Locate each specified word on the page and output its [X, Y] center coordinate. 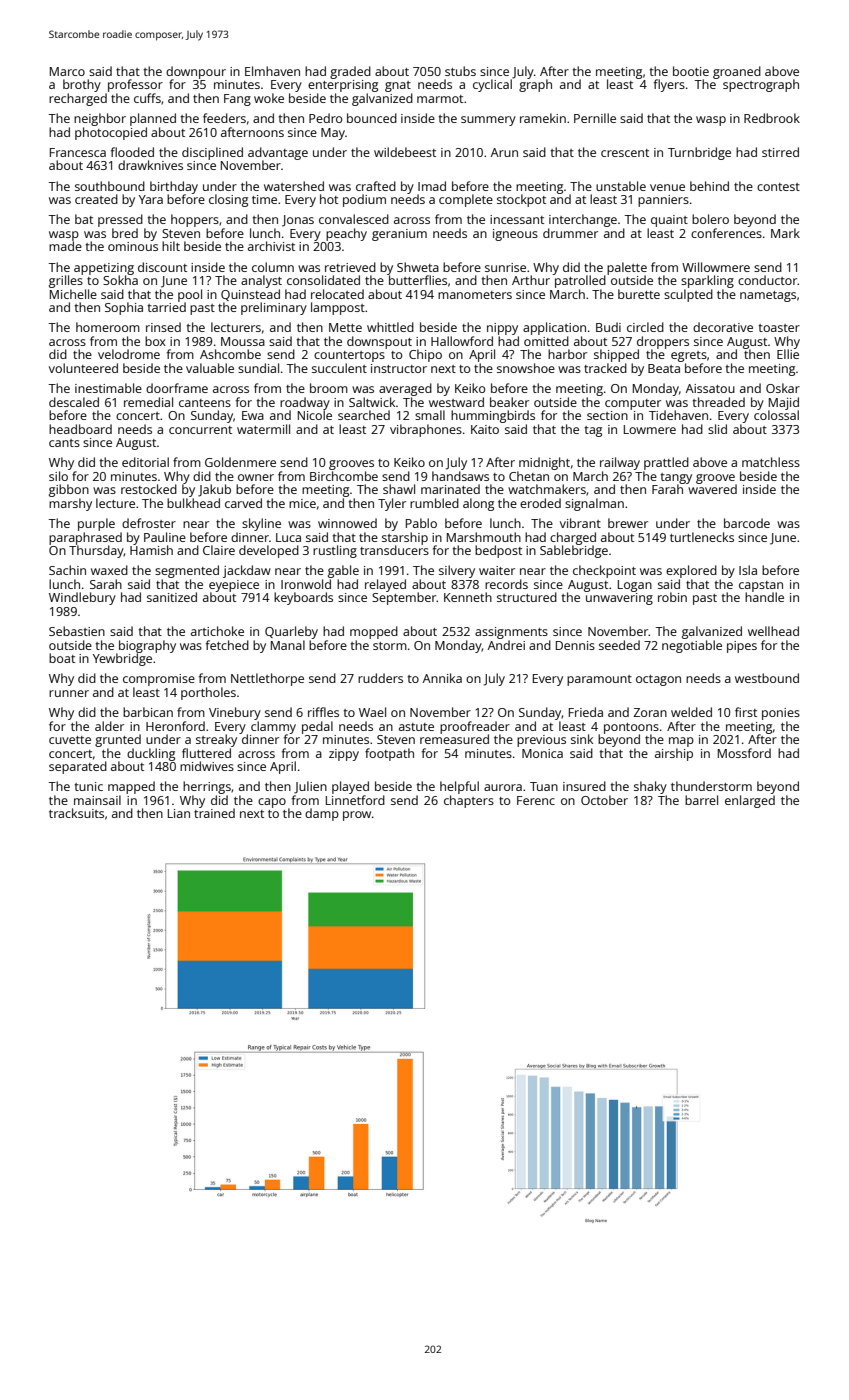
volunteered [83, 368]
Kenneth [468, 597]
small [430, 415]
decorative [723, 327]
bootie [691, 71]
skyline [261, 524]
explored [691, 571]
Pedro [325, 118]
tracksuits [76, 813]
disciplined [212, 153]
